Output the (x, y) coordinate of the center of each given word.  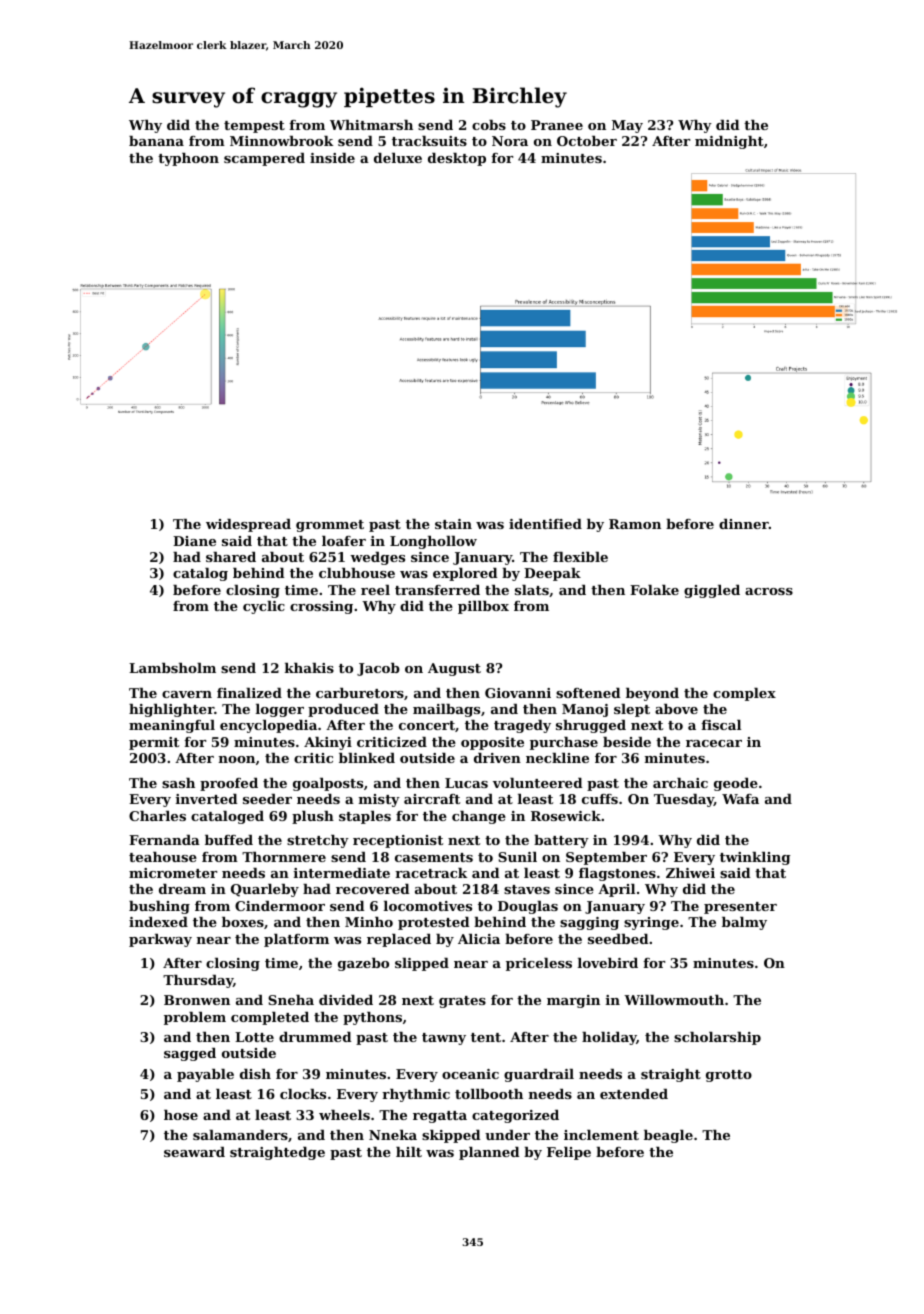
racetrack (431, 873)
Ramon (635, 524)
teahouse (163, 857)
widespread (248, 525)
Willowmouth (674, 1000)
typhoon (188, 159)
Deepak (552, 574)
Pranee (557, 125)
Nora (510, 141)
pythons (372, 1018)
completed (270, 1018)
